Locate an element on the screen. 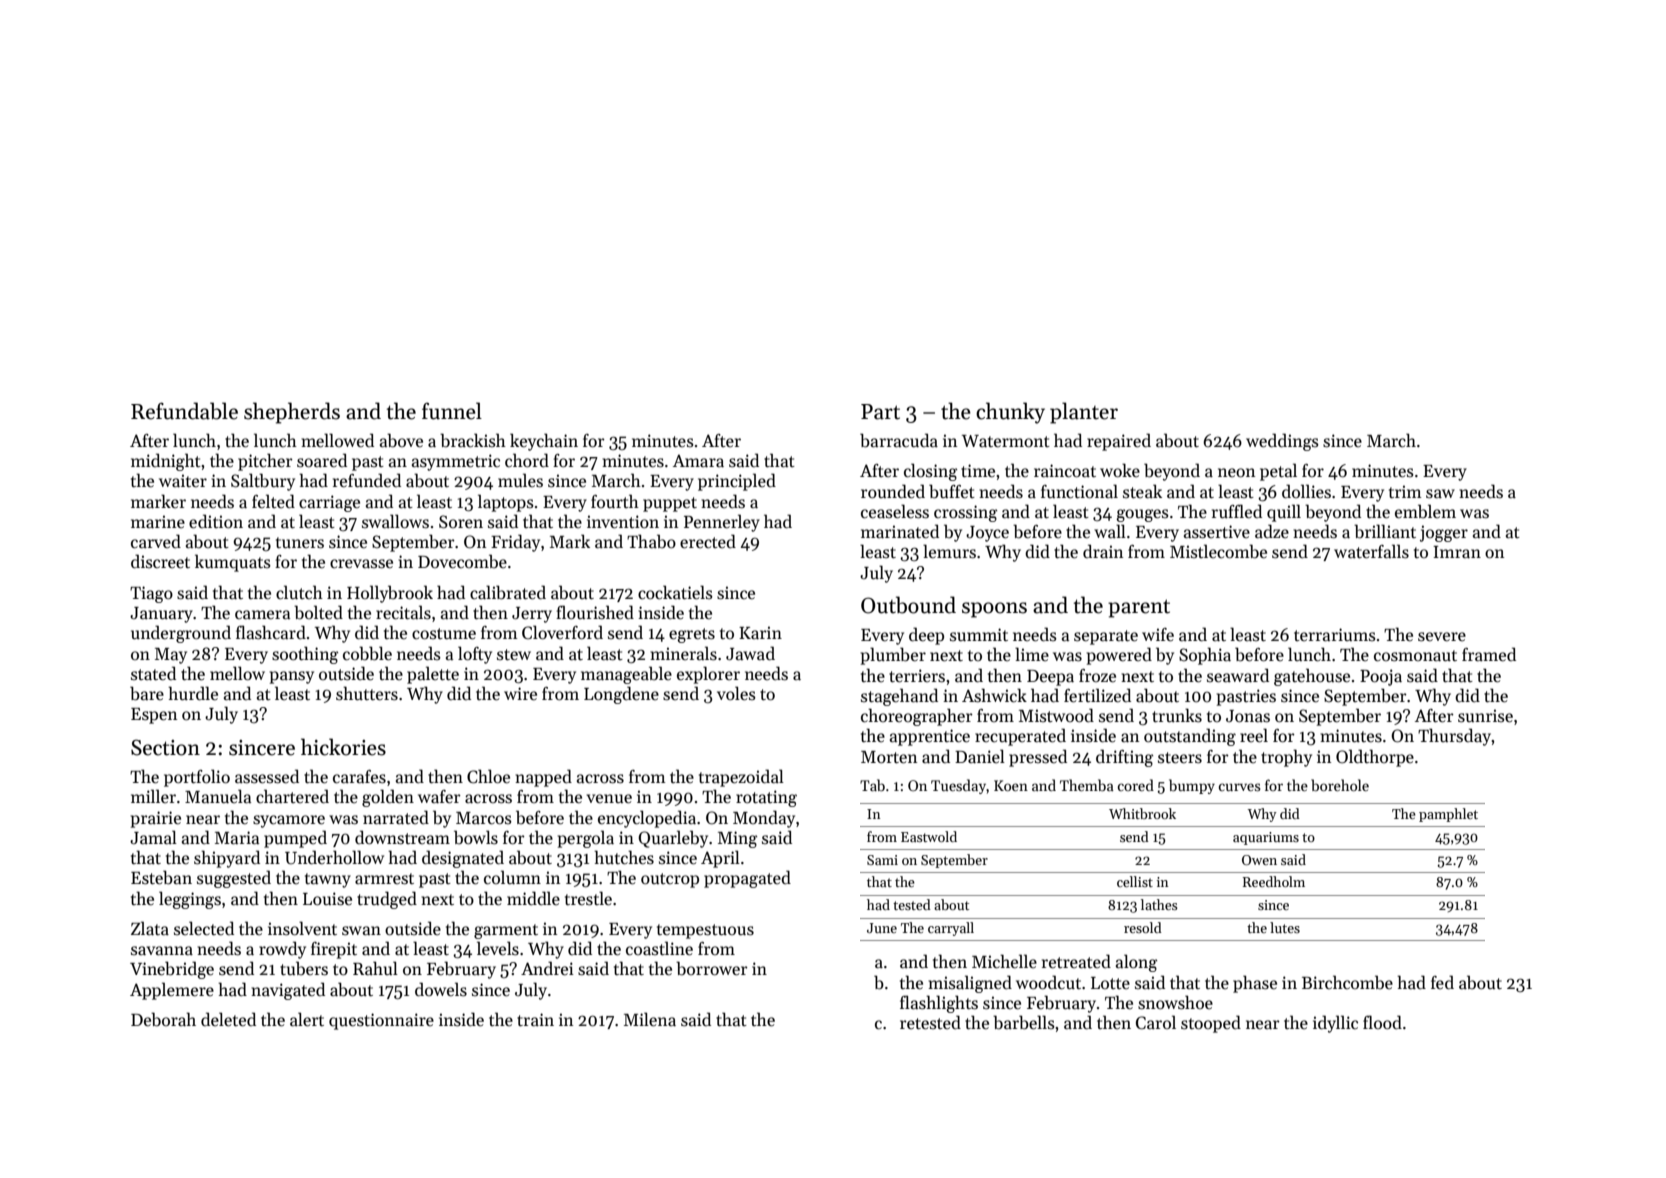  Section is located at coordinates (165, 747).
